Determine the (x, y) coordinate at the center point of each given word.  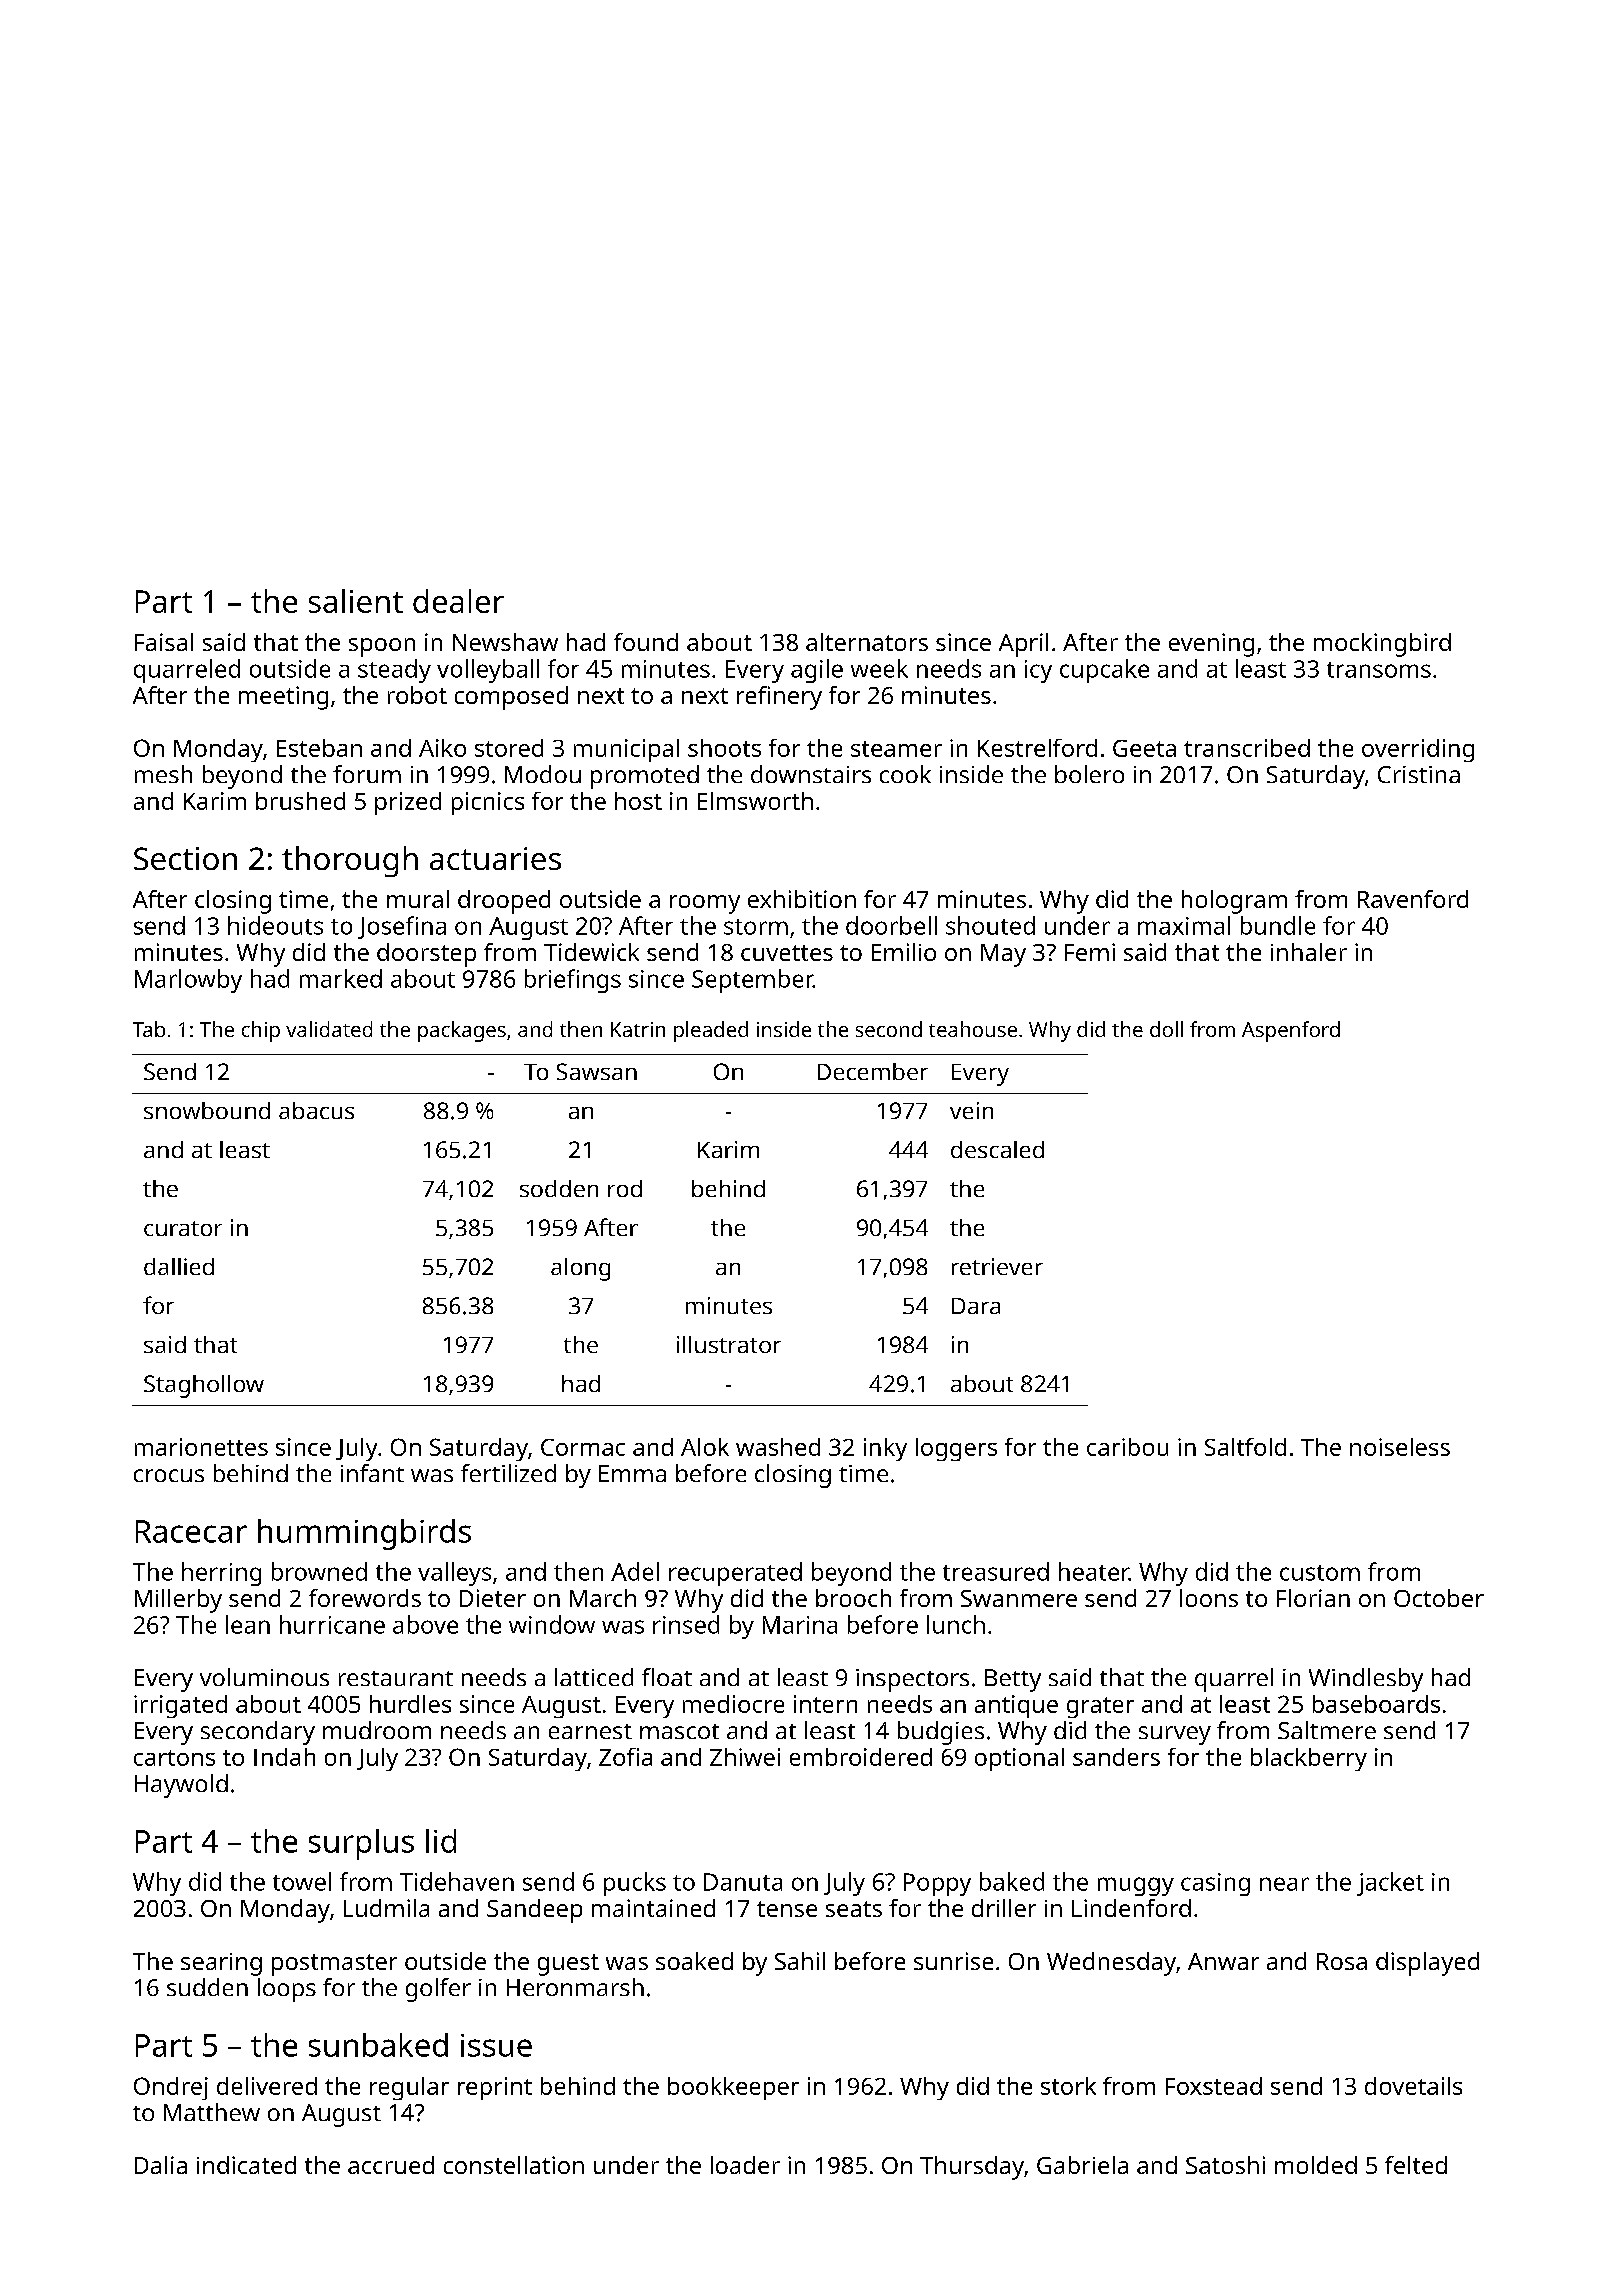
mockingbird (1382, 645)
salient (356, 601)
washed (778, 1447)
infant (372, 1473)
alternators (867, 642)
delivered (267, 2086)
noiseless (1400, 1447)
